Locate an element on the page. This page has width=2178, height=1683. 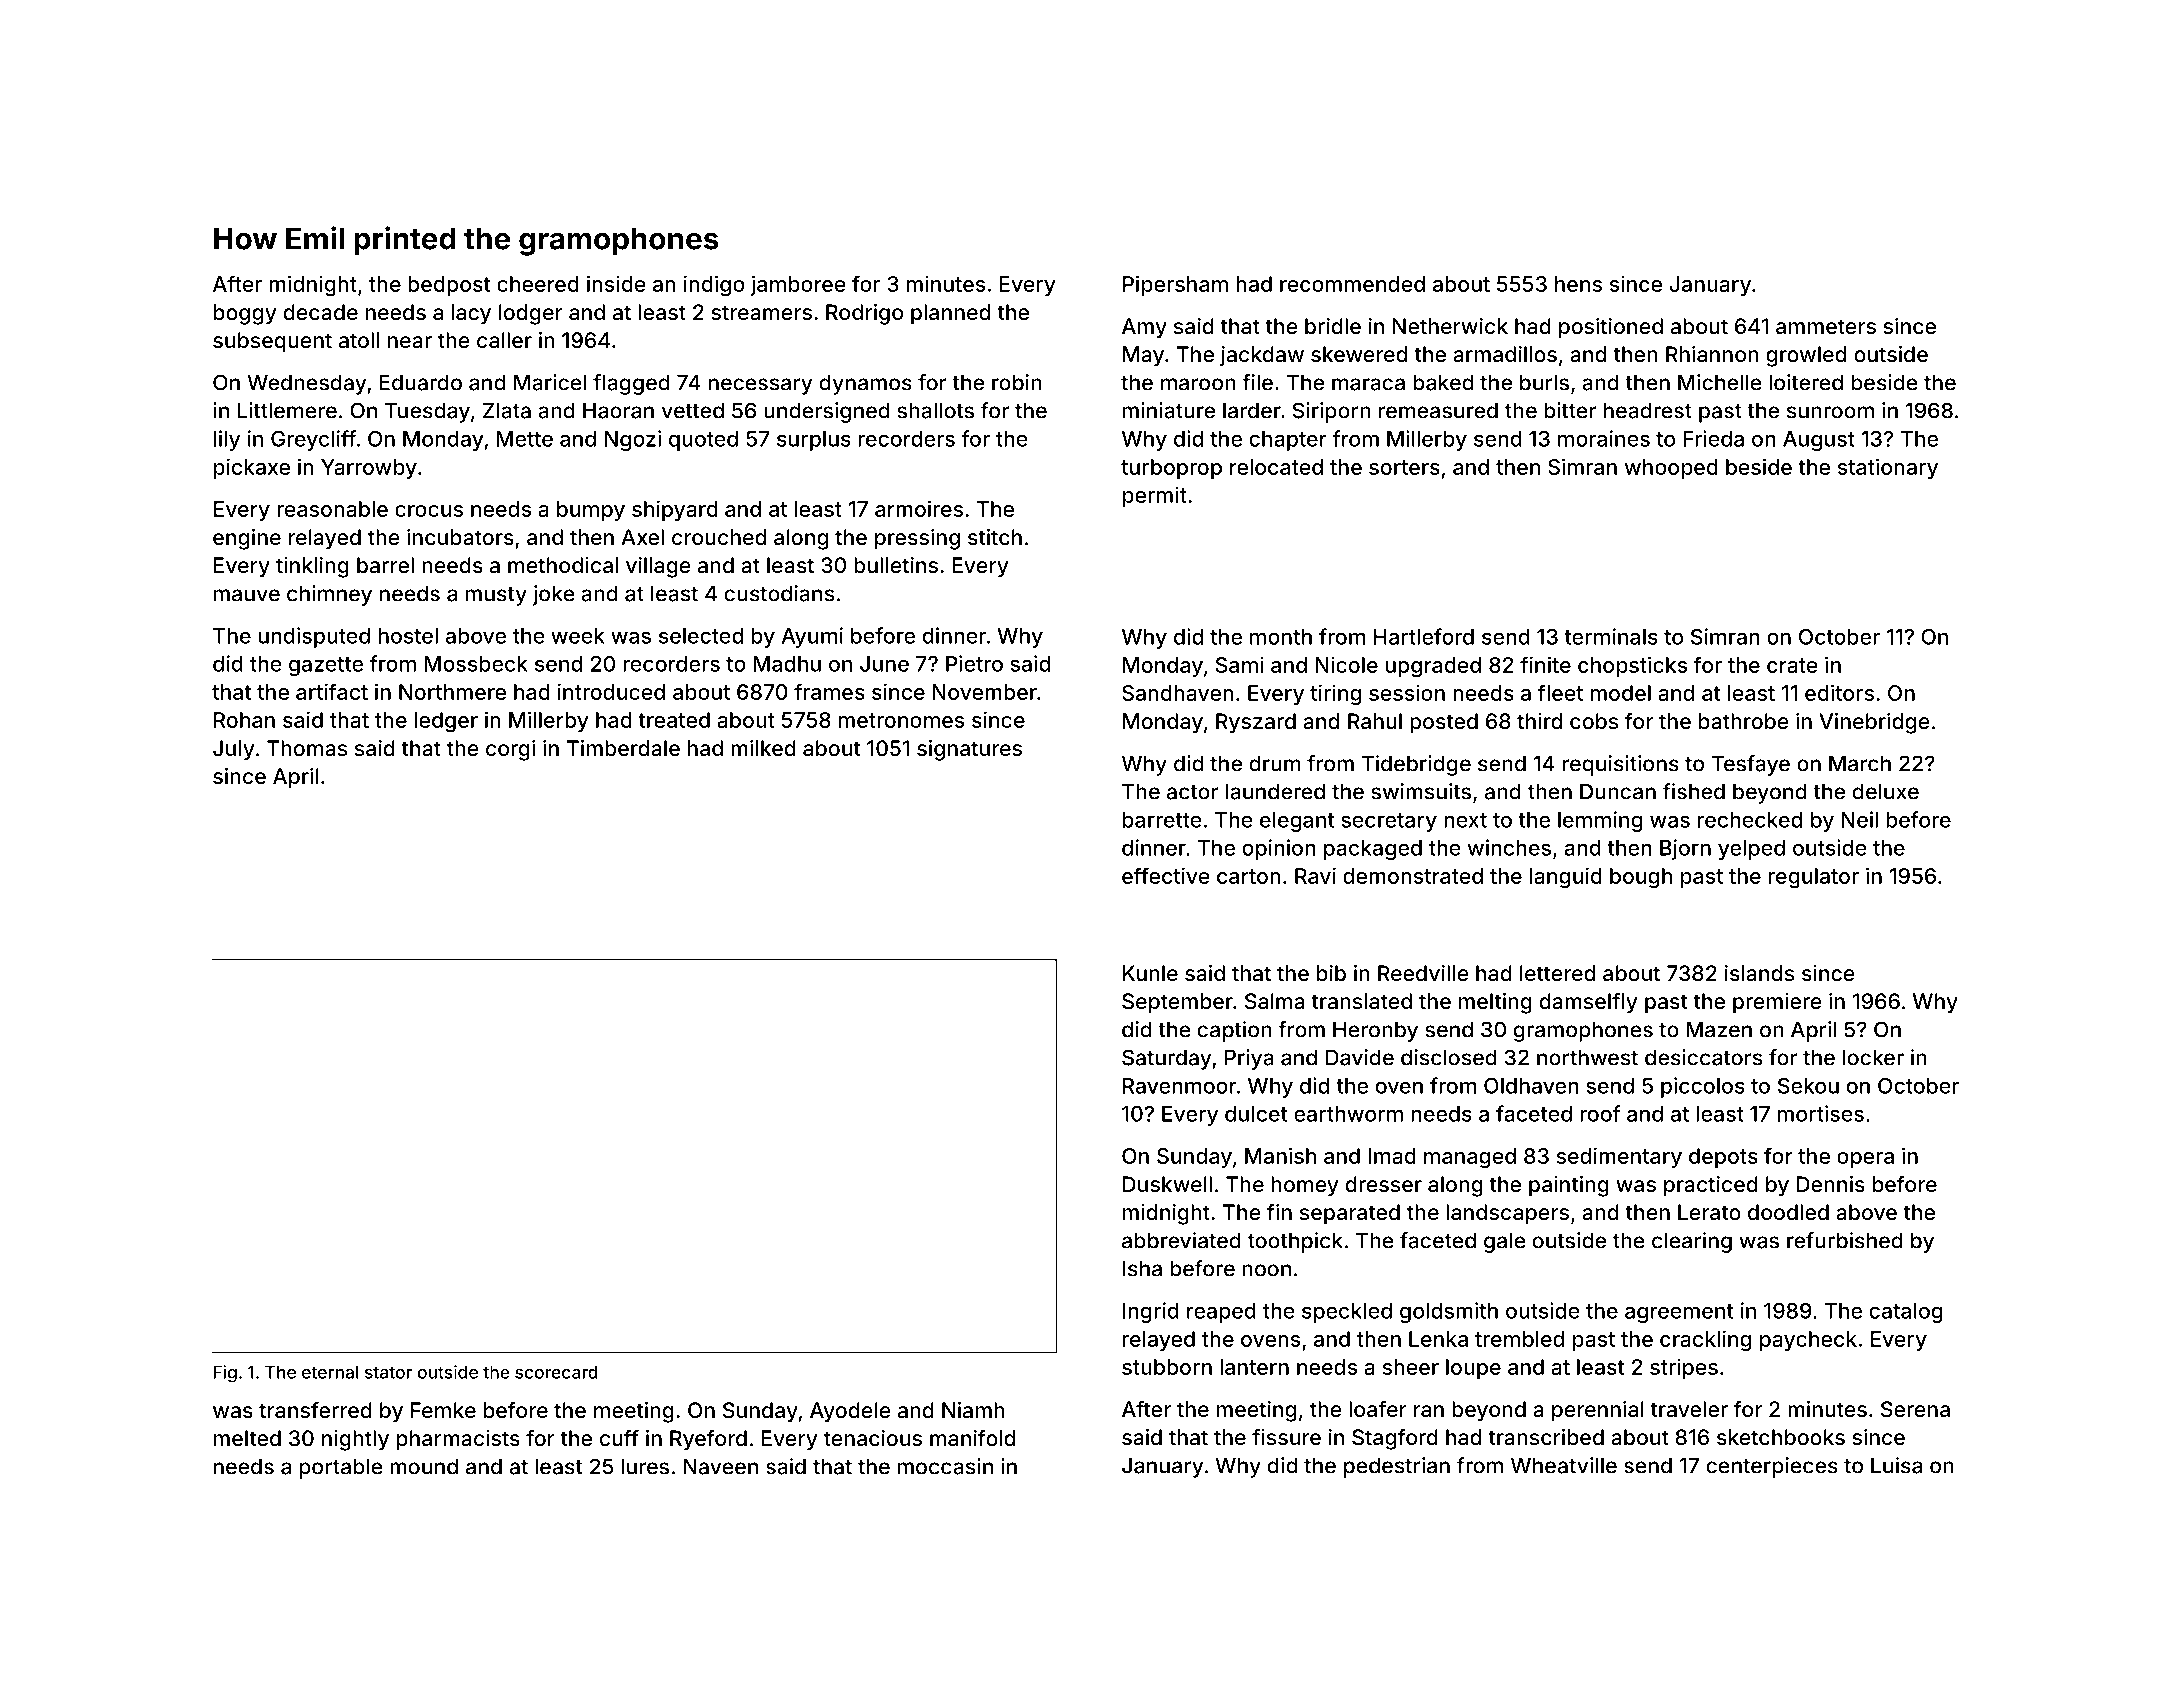
musty is located at coordinates (496, 596).
